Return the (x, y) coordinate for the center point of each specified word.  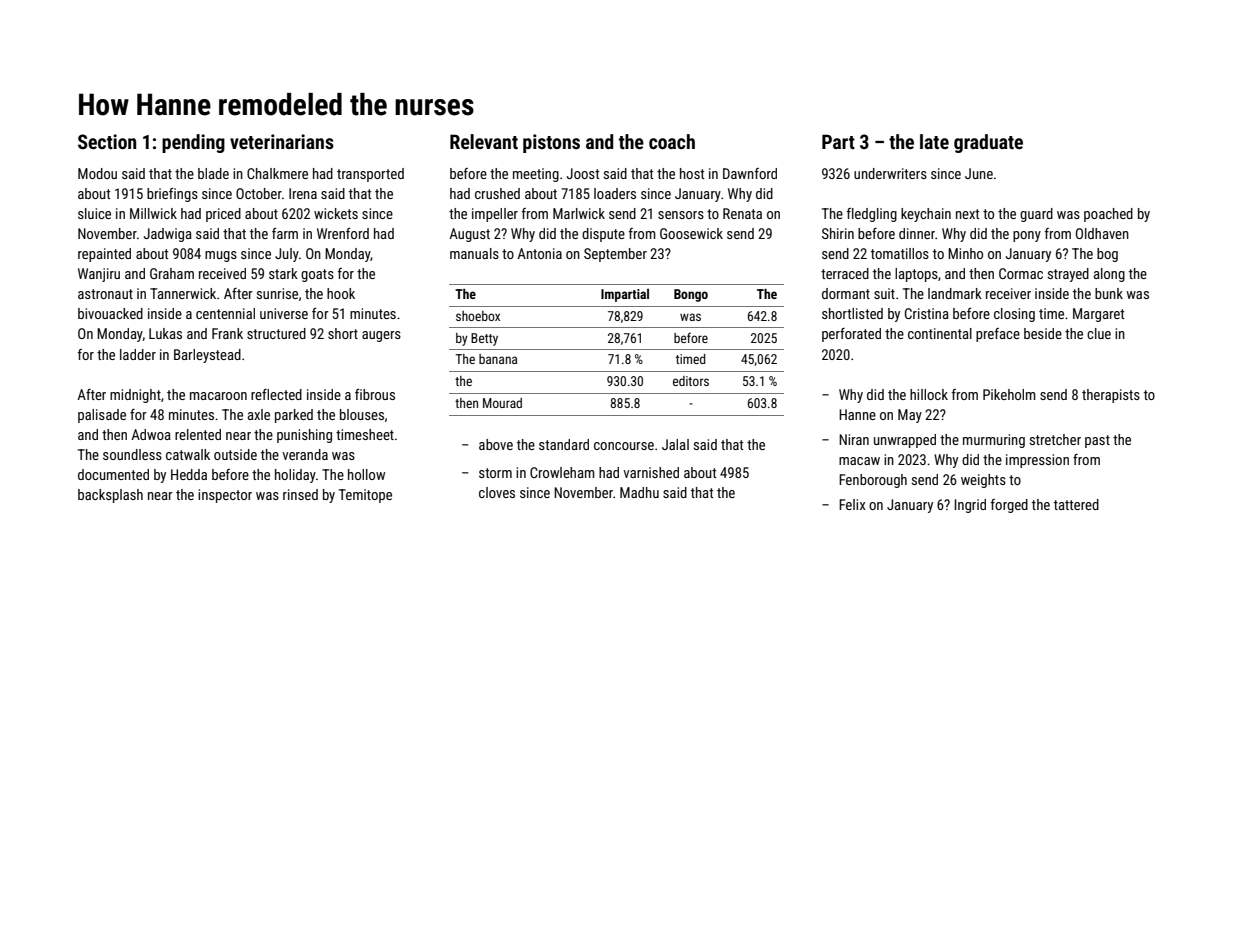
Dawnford (750, 173)
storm (495, 473)
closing (1014, 315)
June (979, 173)
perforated (851, 335)
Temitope (365, 496)
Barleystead (207, 356)
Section (107, 141)
